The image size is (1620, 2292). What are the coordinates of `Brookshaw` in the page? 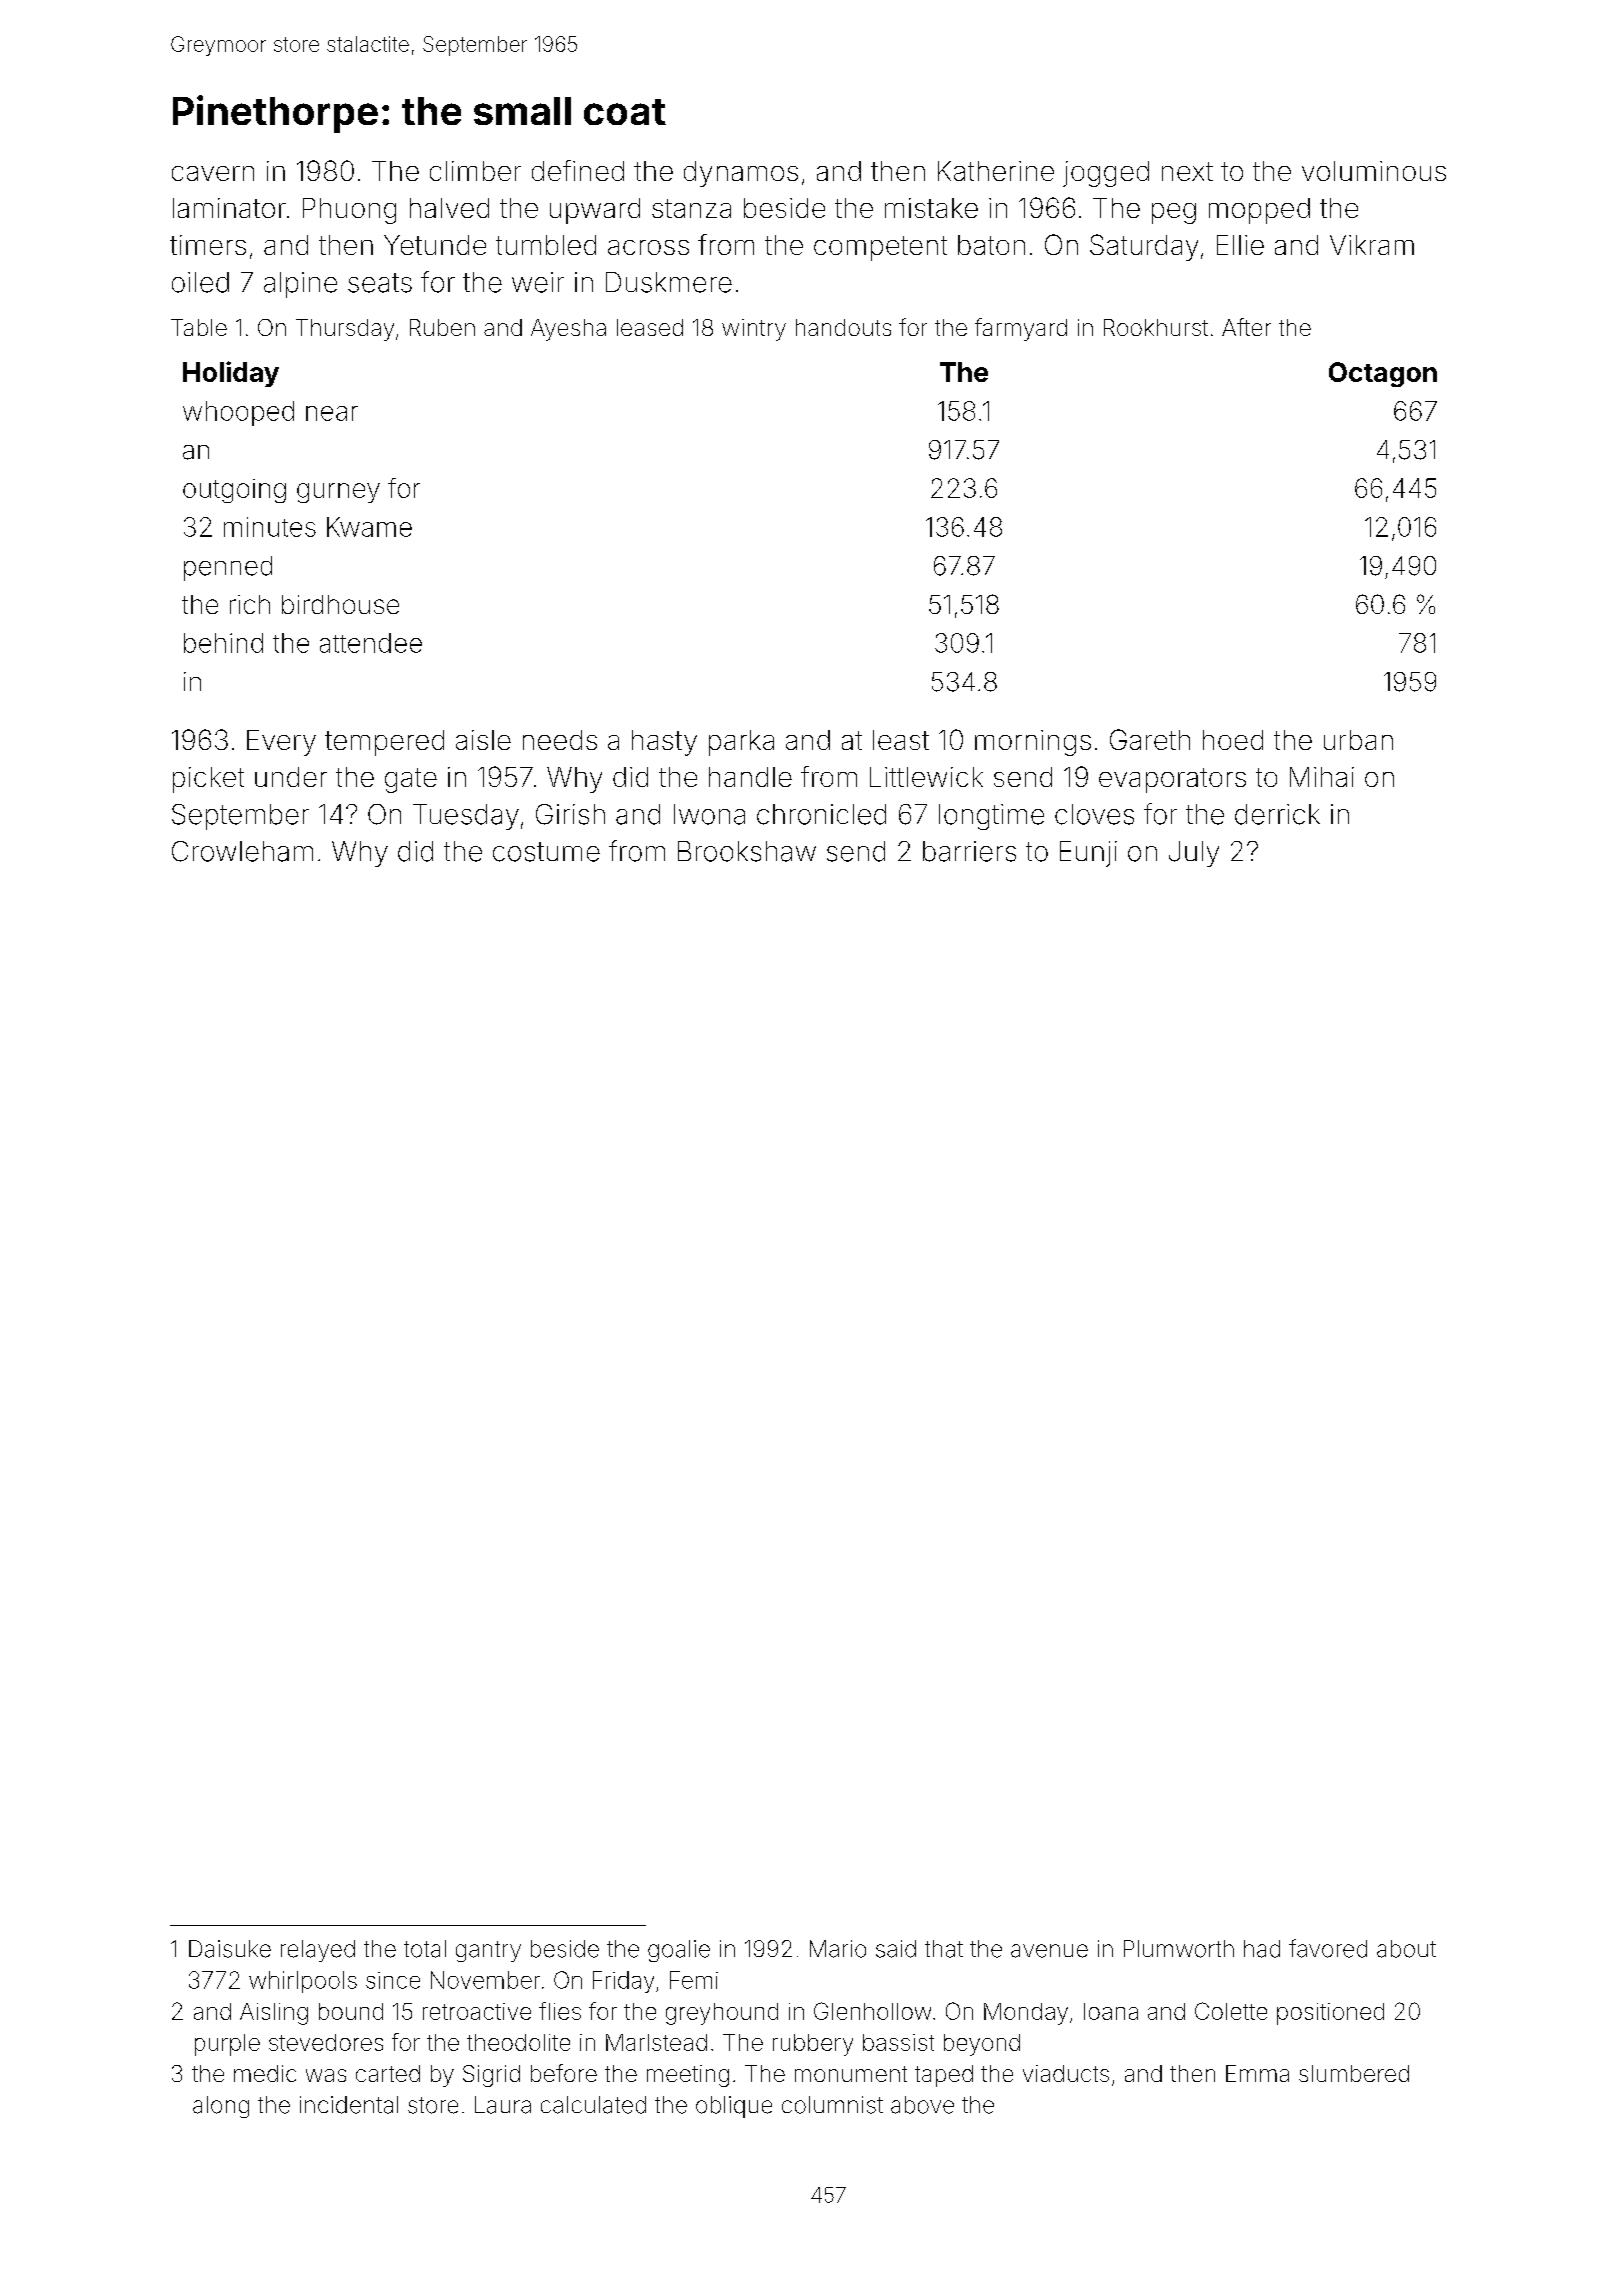 It's located at (747, 851).
